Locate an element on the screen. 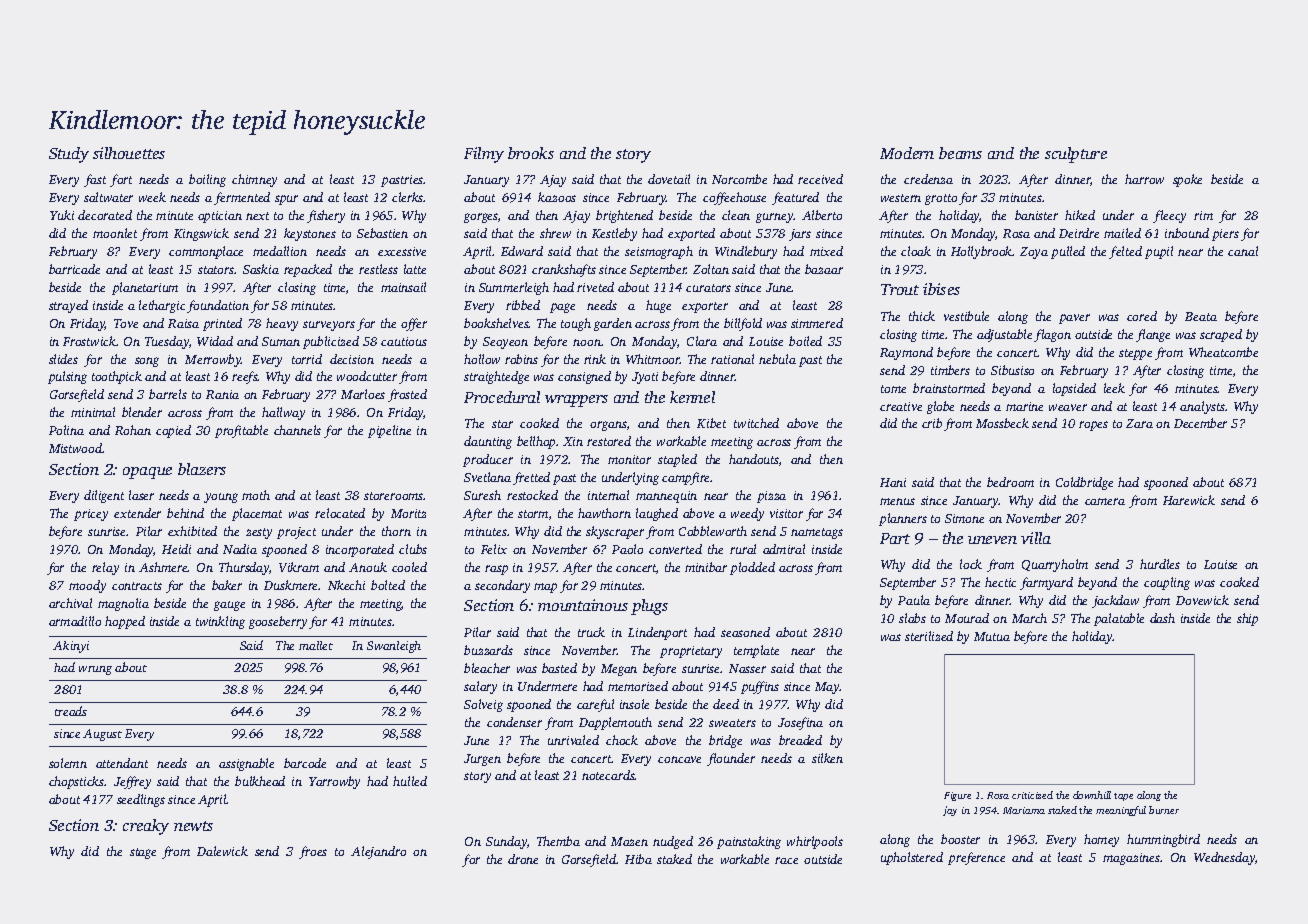 This screenshot has height=924, width=1308. grotto is located at coordinates (941, 199).
